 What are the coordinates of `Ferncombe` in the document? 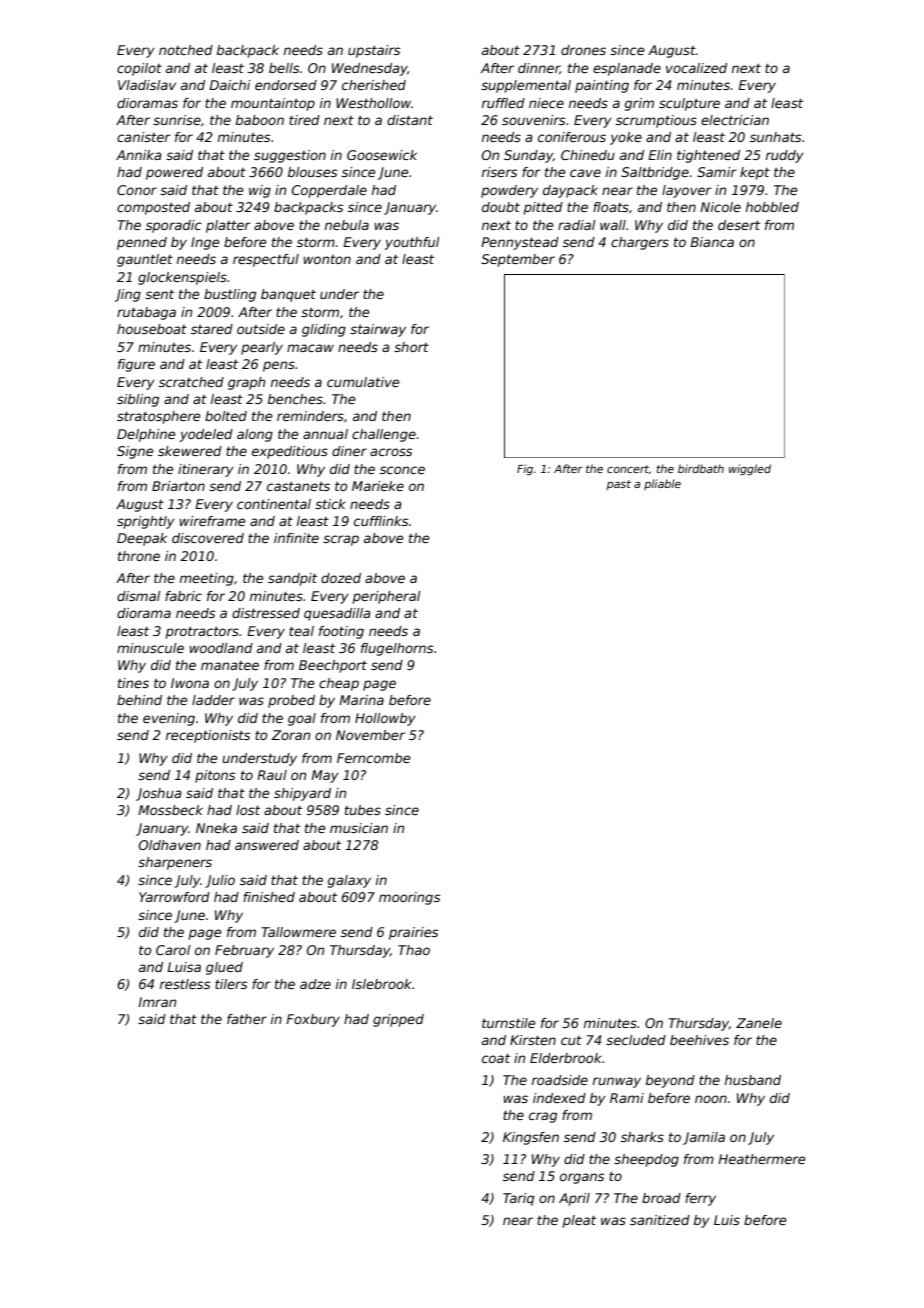 It's located at (374, 758).
